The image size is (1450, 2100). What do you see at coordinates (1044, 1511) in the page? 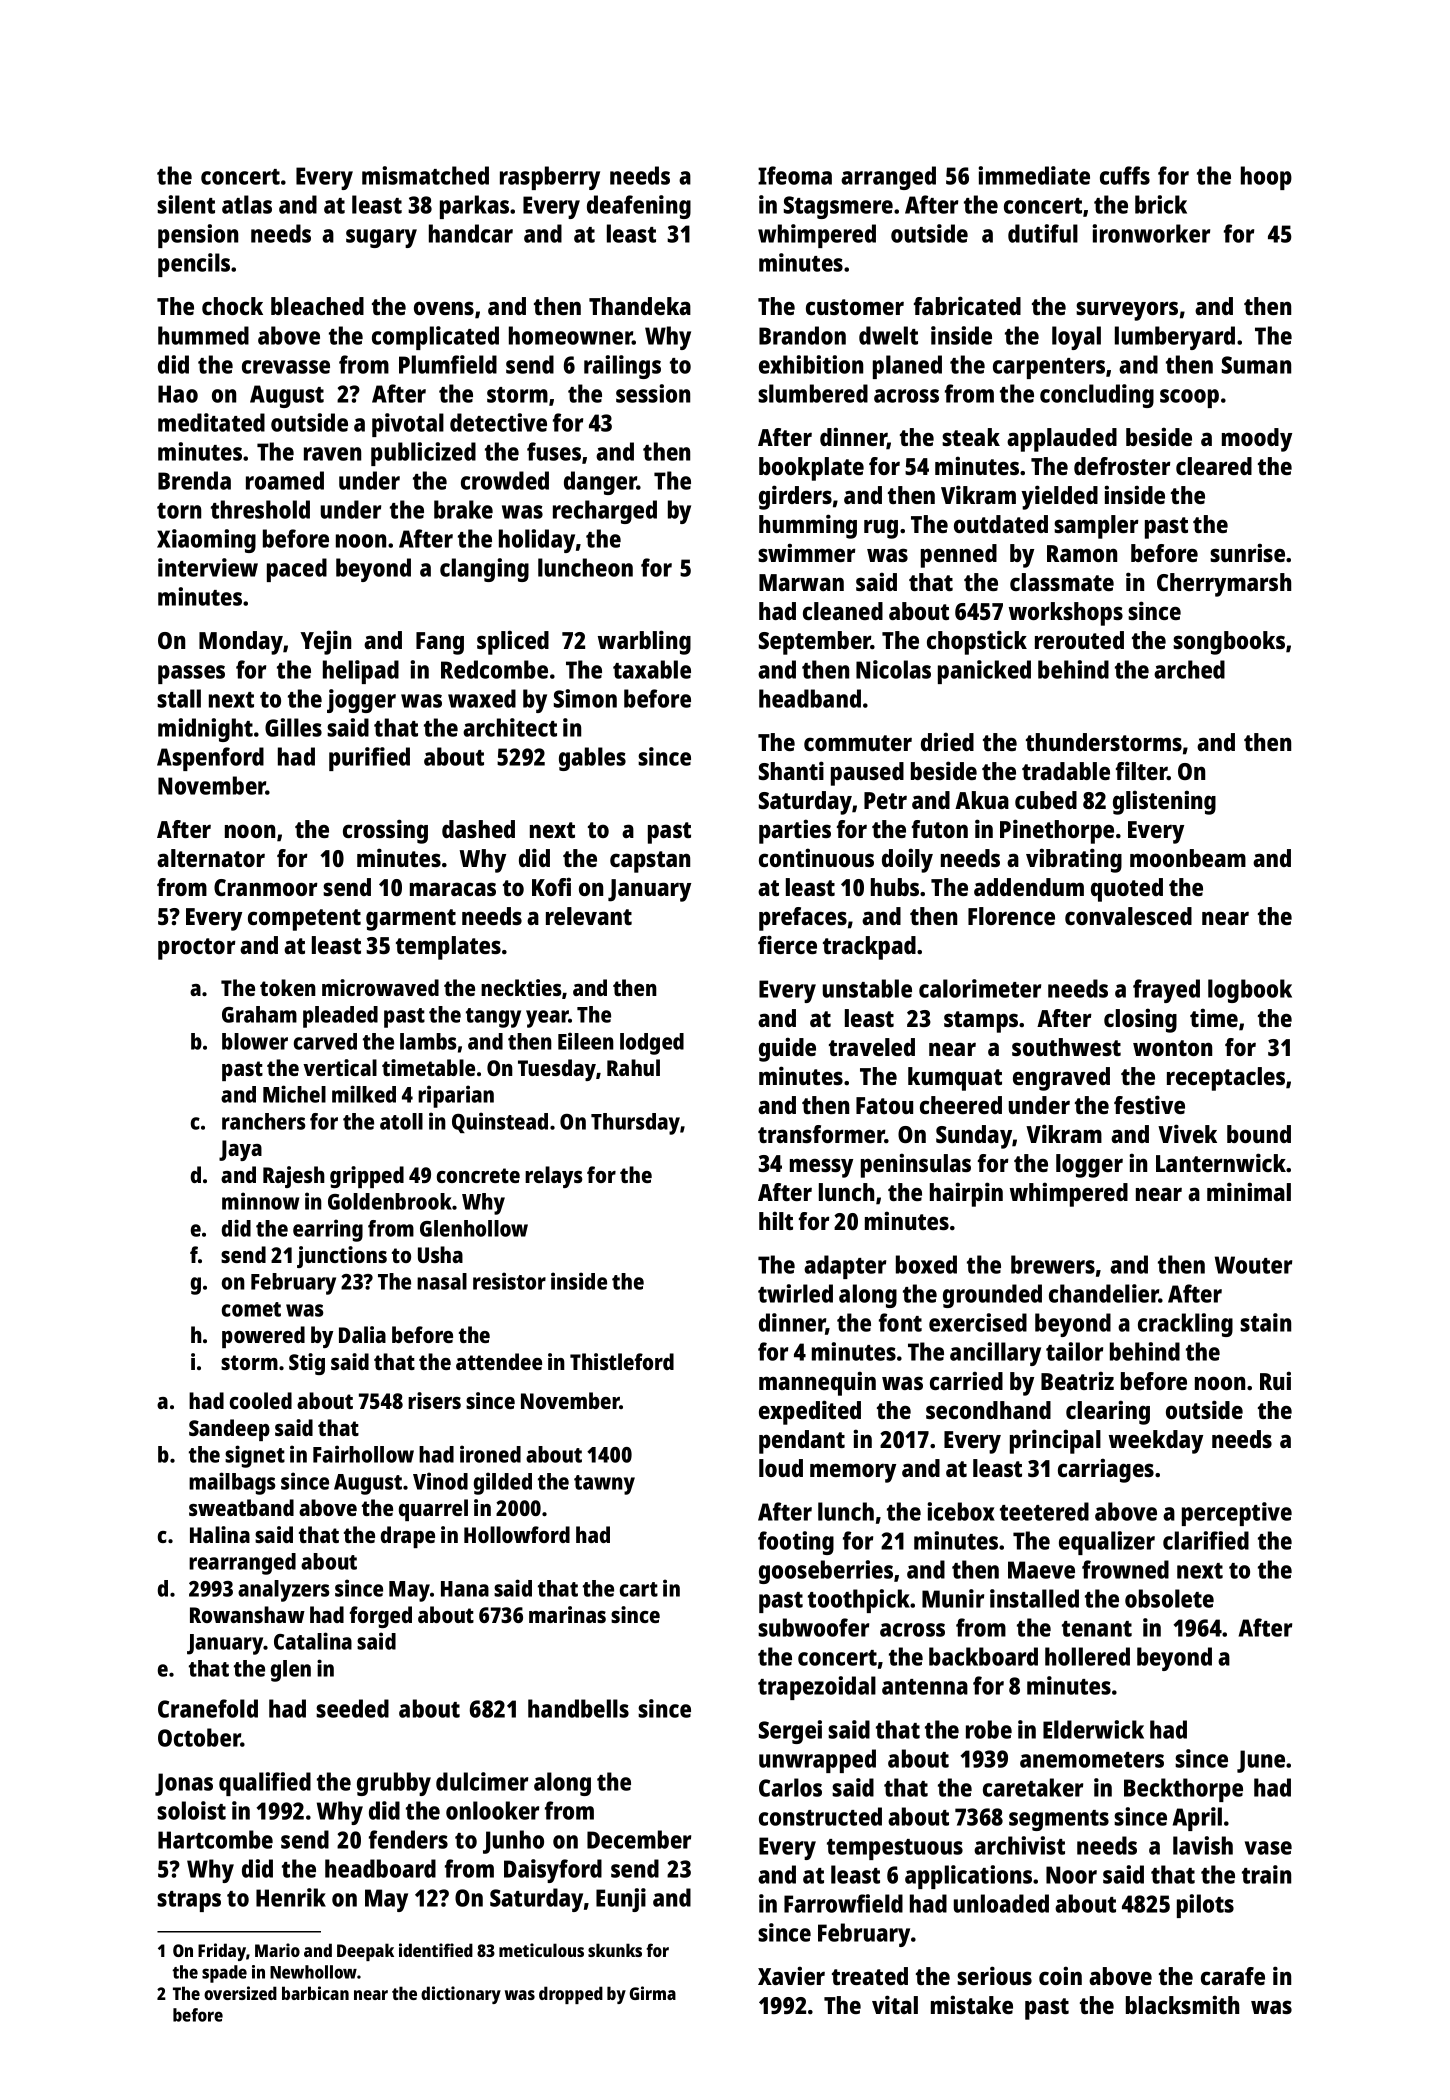
I see `teetered` at bounding box center [1044, 1511].
